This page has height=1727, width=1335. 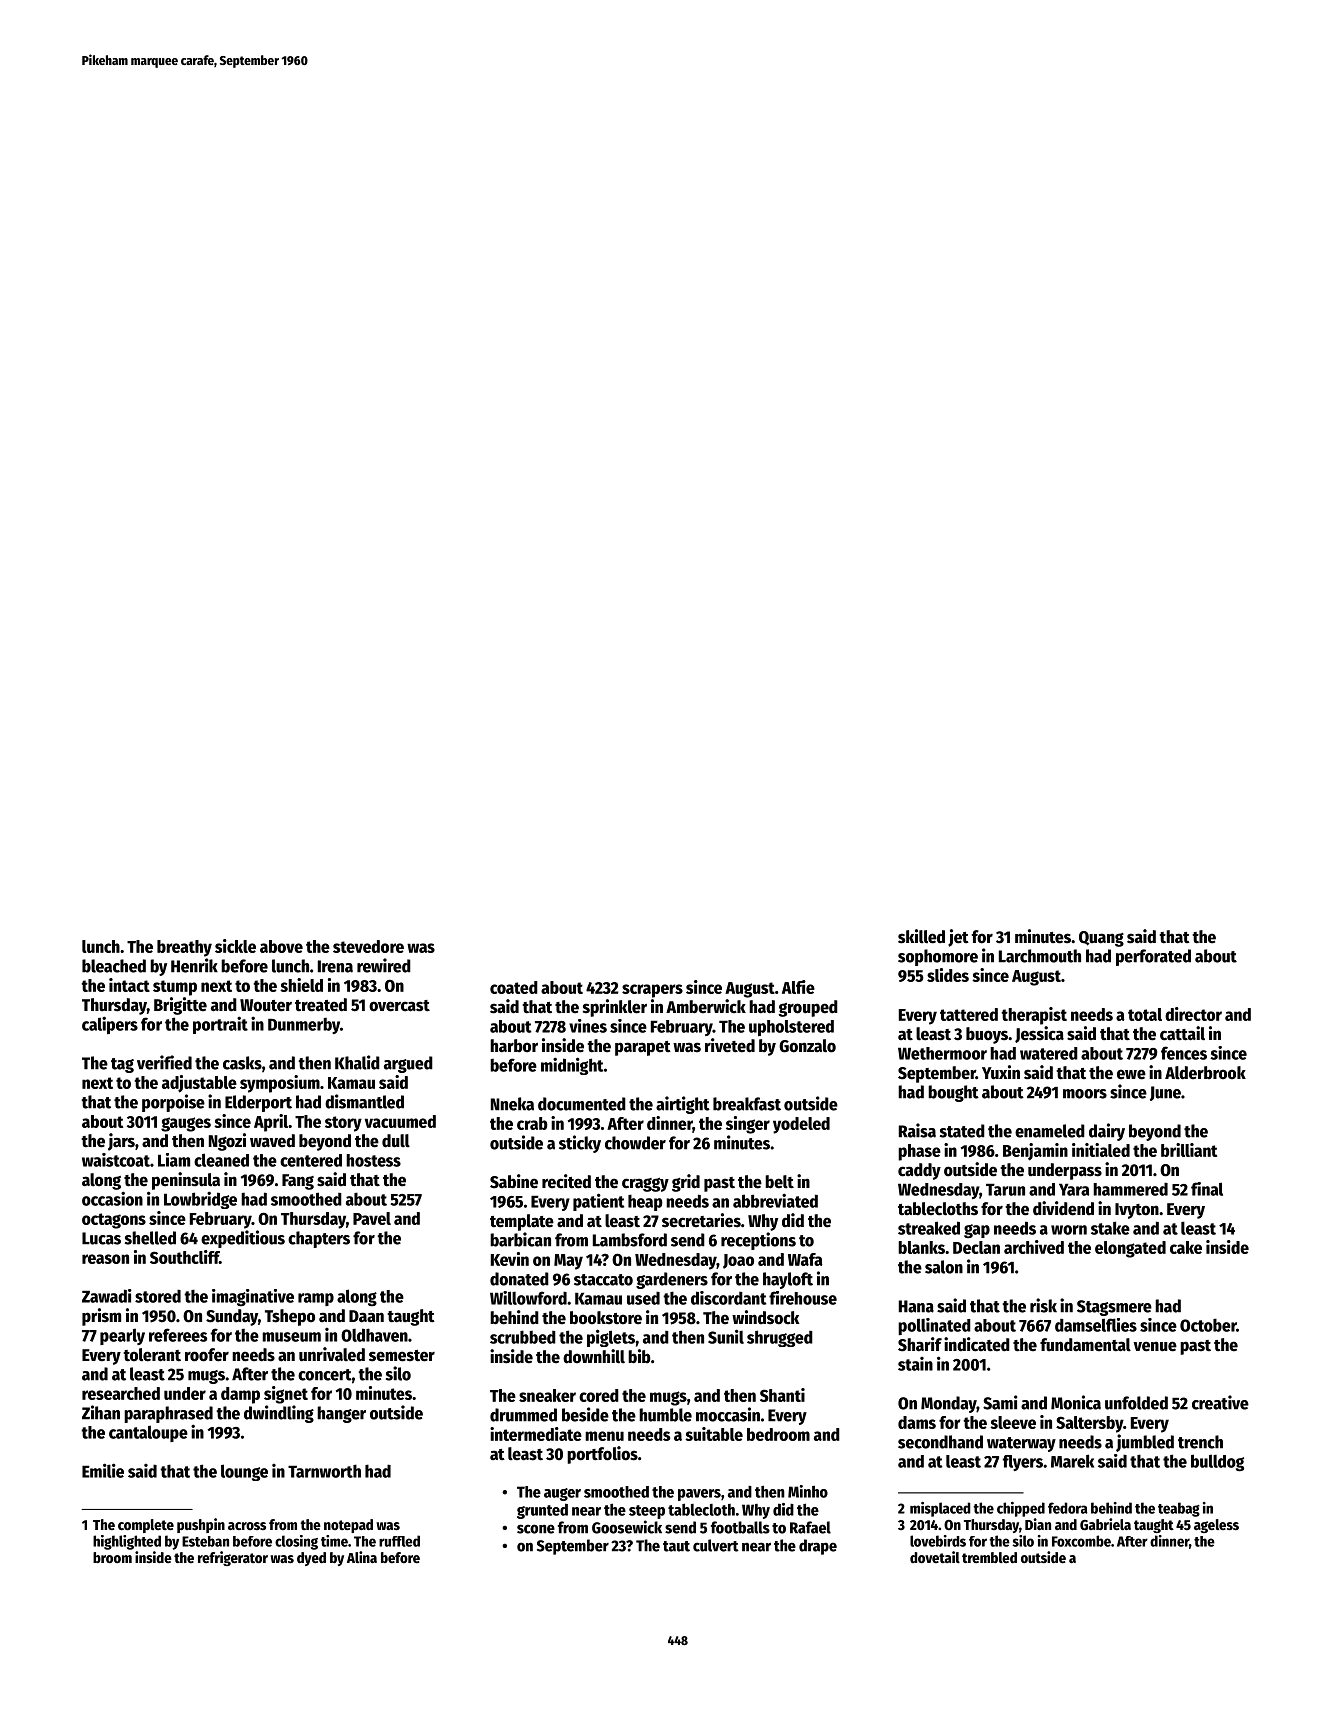 I want to click on brilliant, so click(x=1189, y=1150).
